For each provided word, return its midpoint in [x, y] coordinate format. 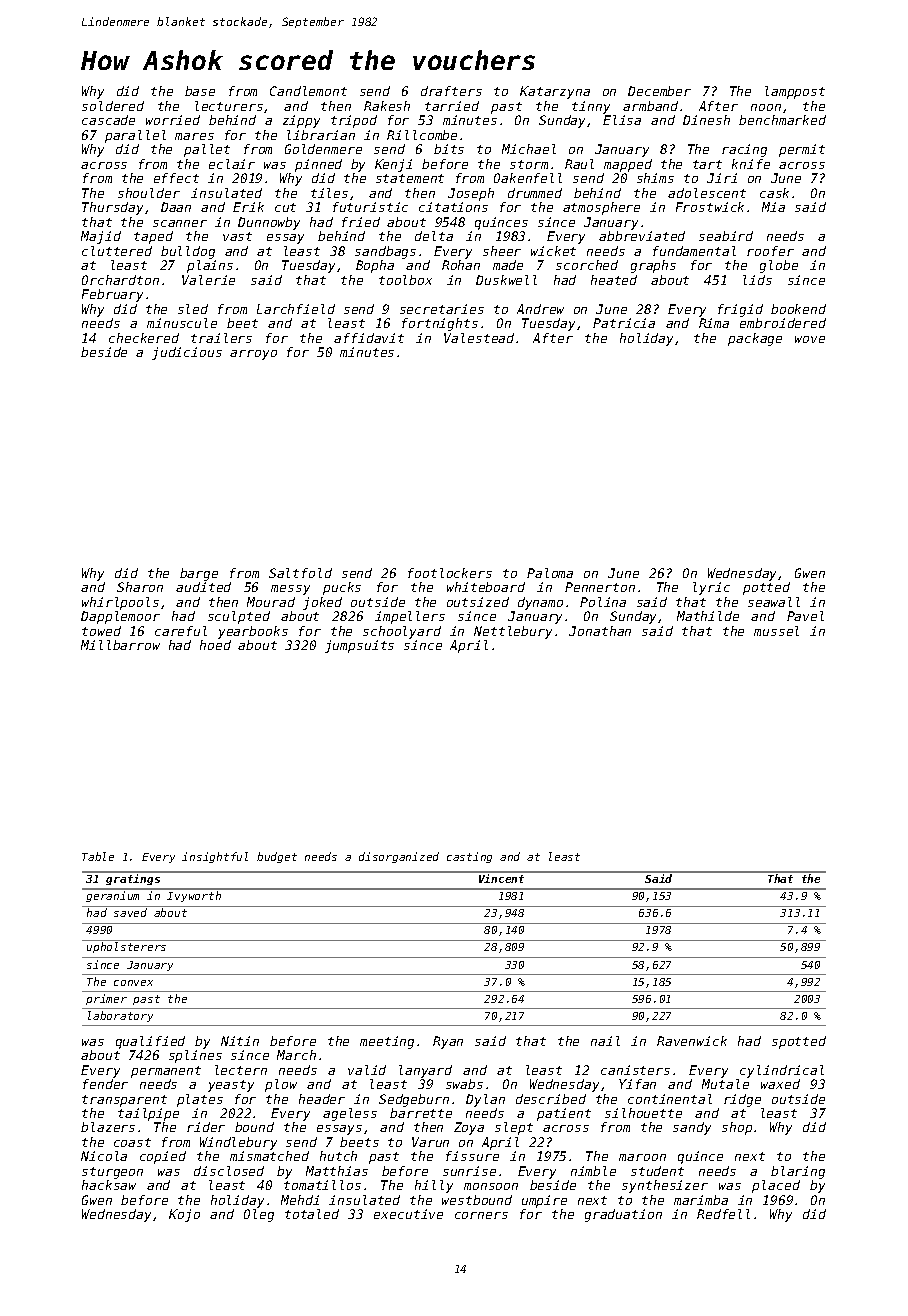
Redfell [723, 1214]
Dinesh [706, 120]
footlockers [450, 573]
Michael [529, 149]
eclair [232, 164]
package [755, 339]
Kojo [184, 1215]
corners [481, 1215]
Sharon [140, 587]
